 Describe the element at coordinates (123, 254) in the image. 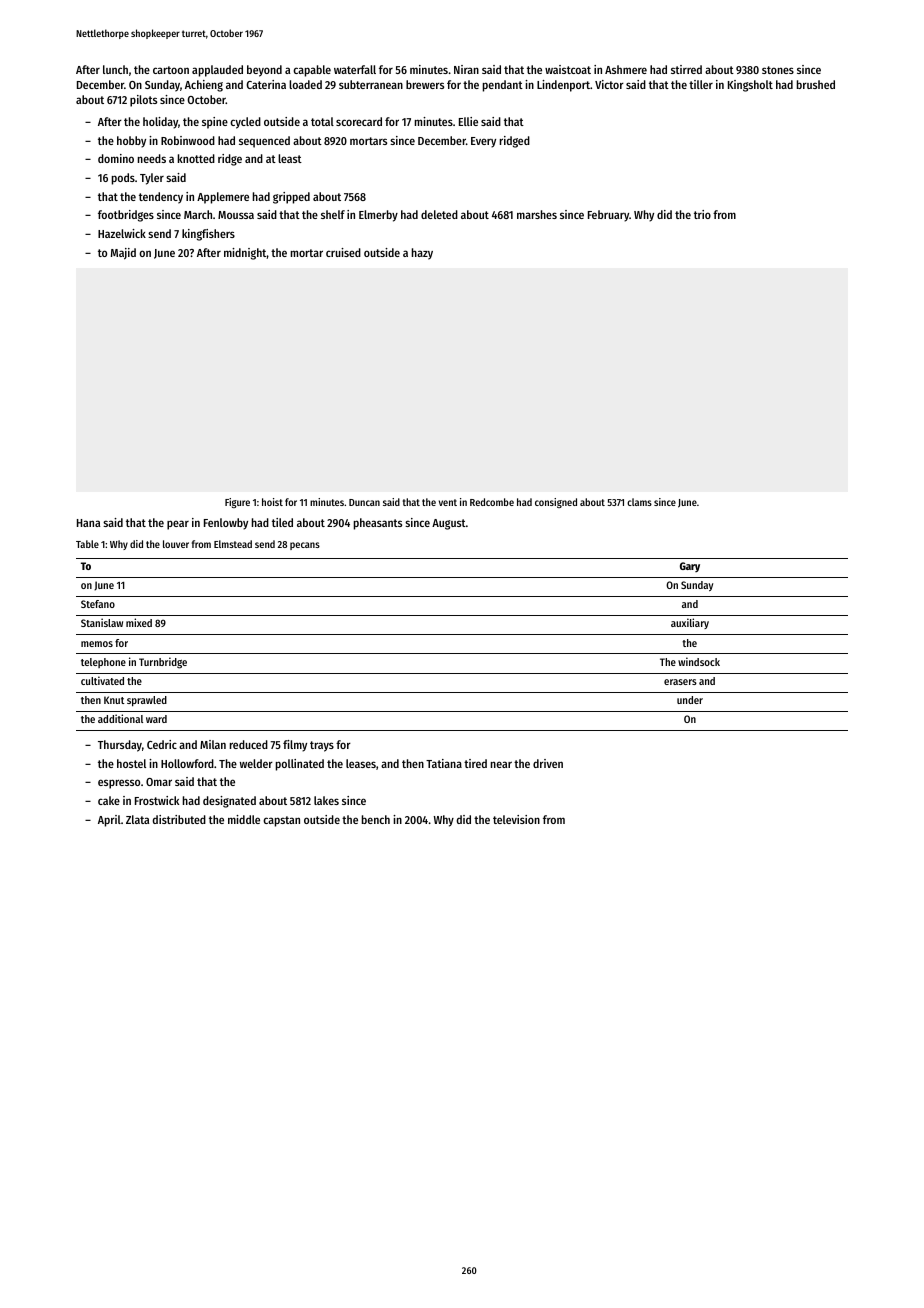

I see `Majid` at that location.
